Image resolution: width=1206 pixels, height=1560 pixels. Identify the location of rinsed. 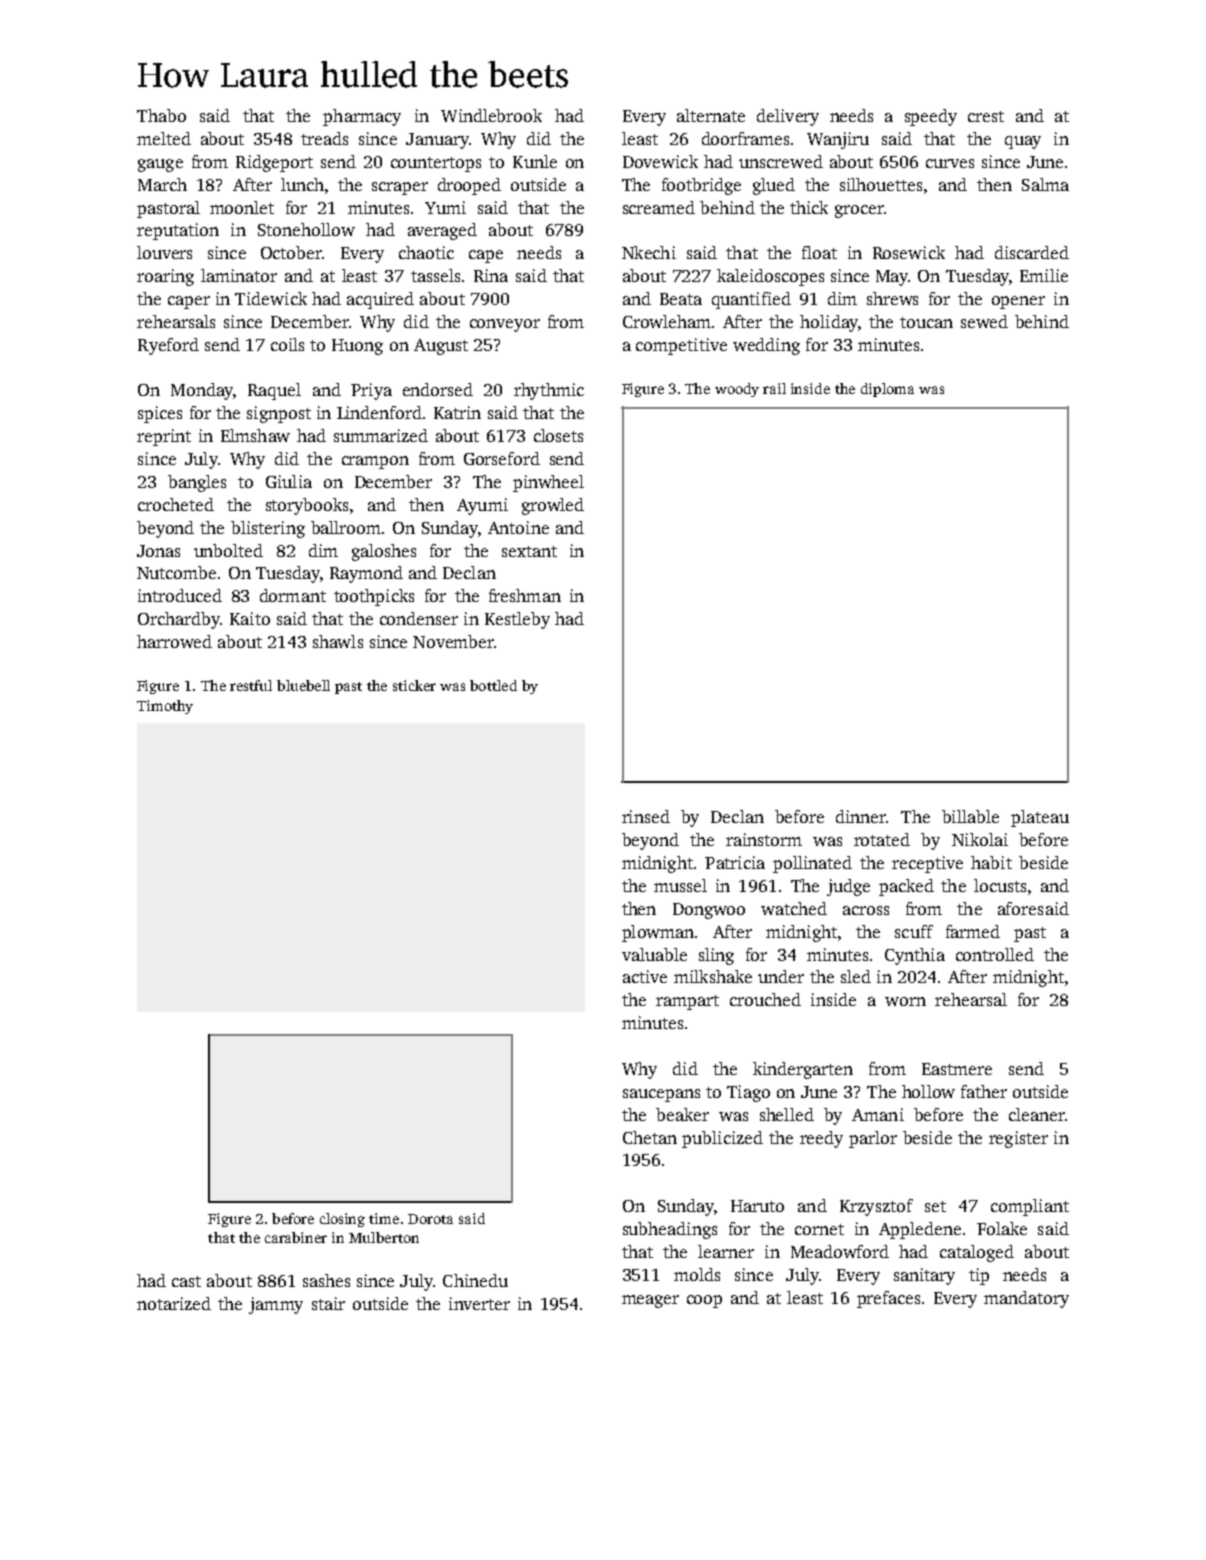
(646, 816).
